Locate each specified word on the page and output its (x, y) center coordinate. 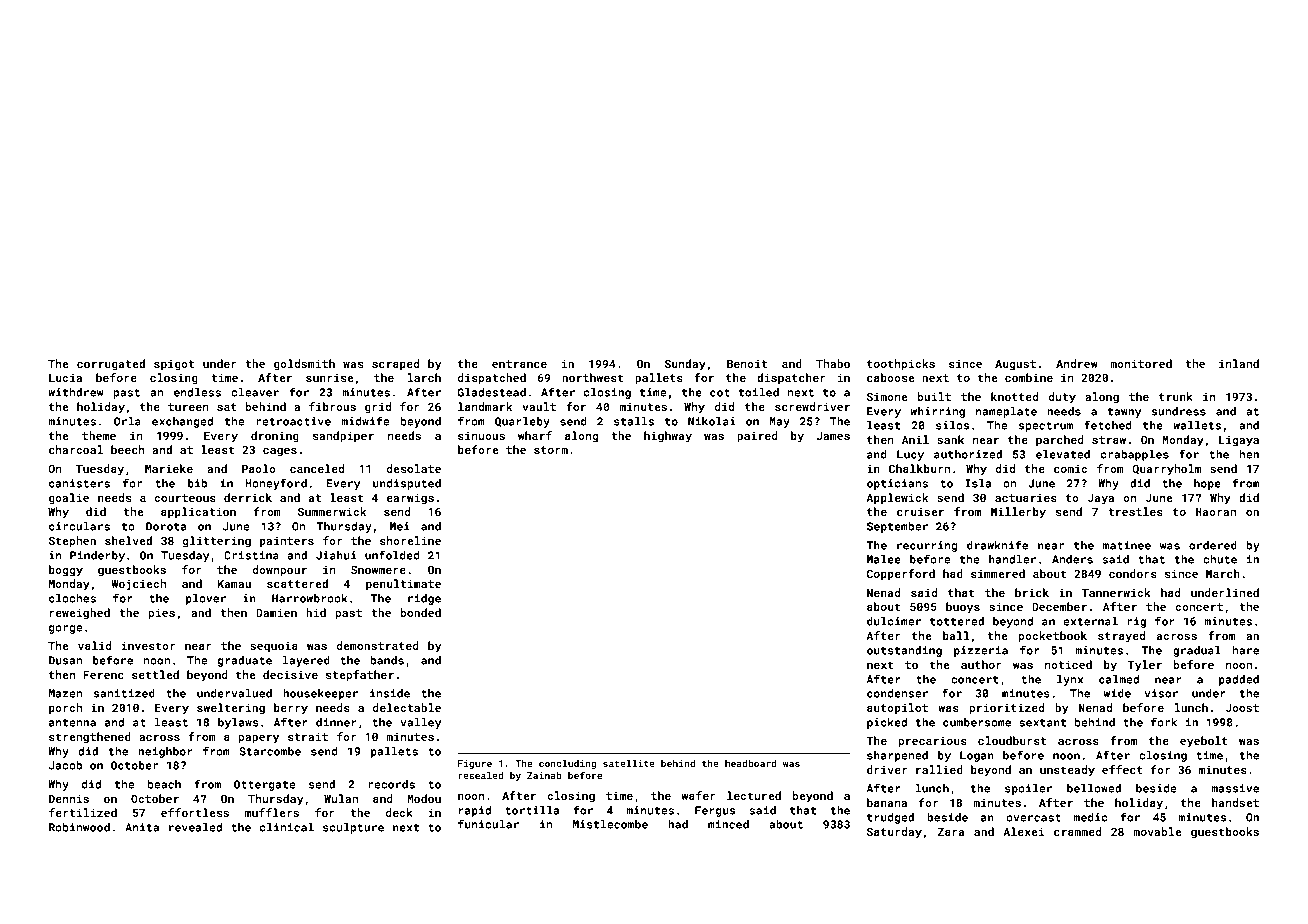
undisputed (407, 484)
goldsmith (304, 365)
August (1015, 365)
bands (387, 660)
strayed (1121, 637)
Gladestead (491, 392)
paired (757, 437)
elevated (1063, 454)
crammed (1077, 831)
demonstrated (378, 645)
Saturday (894, 833)
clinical (287, 827)
